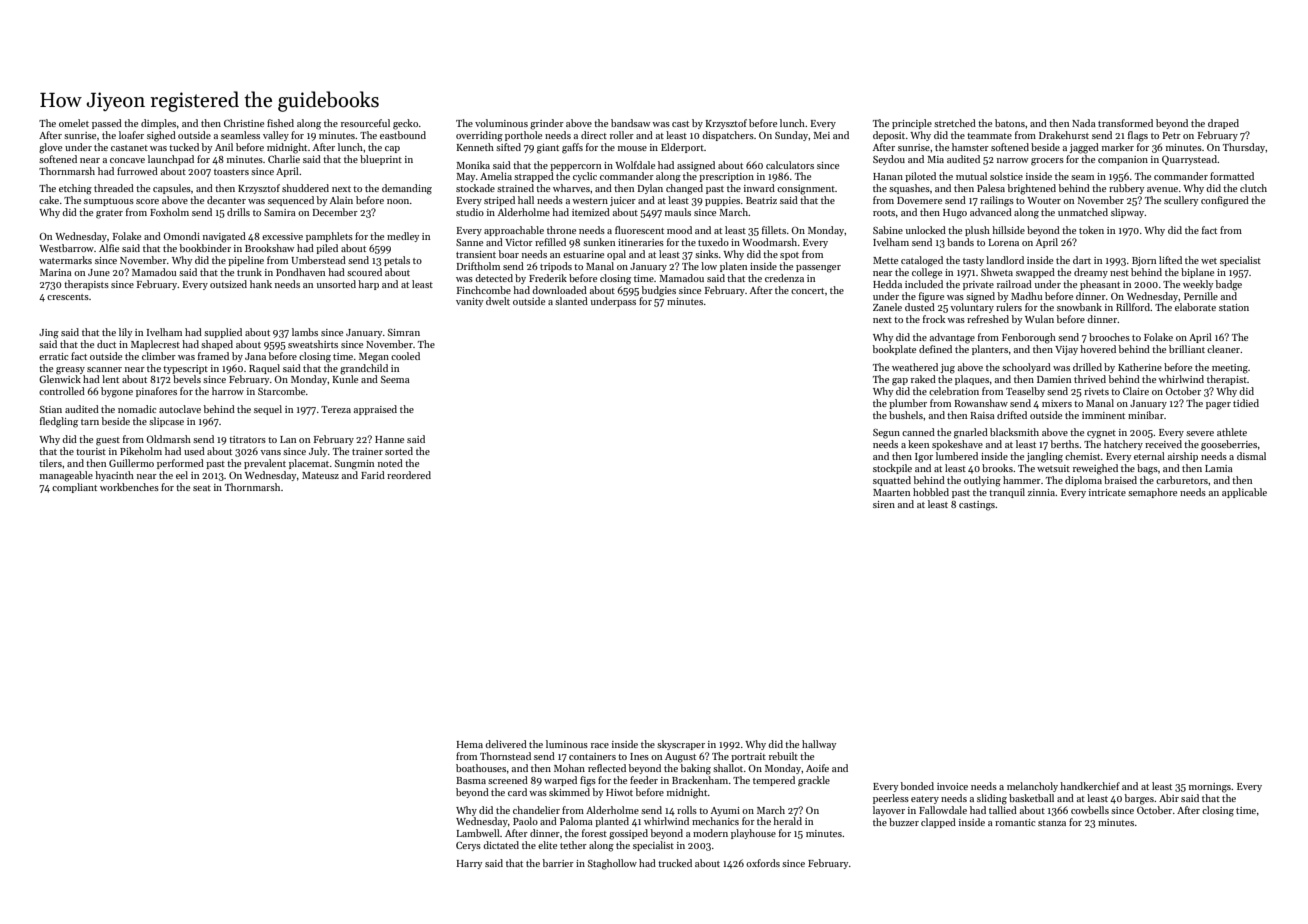  Describe the element at coordinates (1090, 379) in the screenshot. I see `thrived` at that location.
